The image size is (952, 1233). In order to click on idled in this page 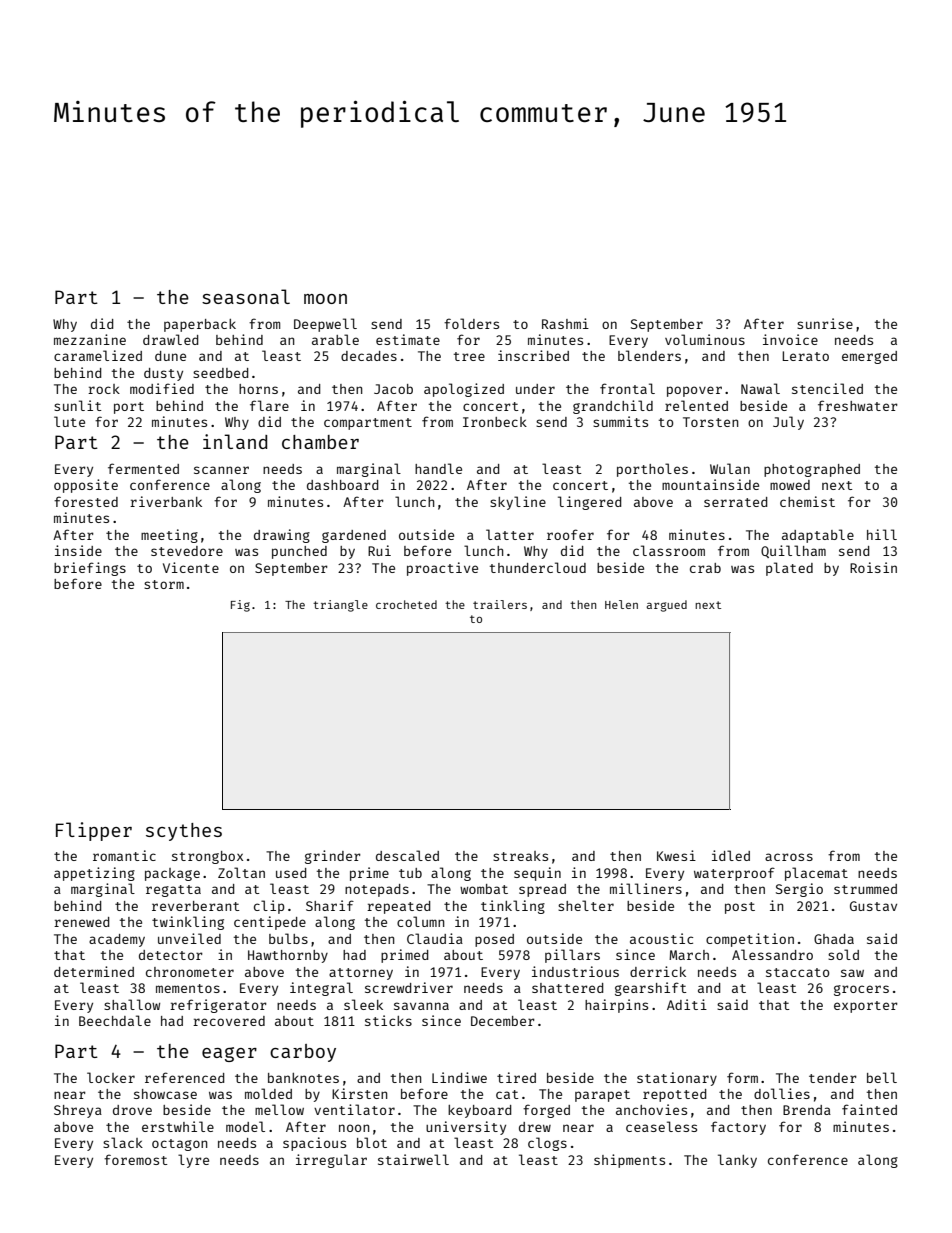, I will do `click(731, 855)`.
